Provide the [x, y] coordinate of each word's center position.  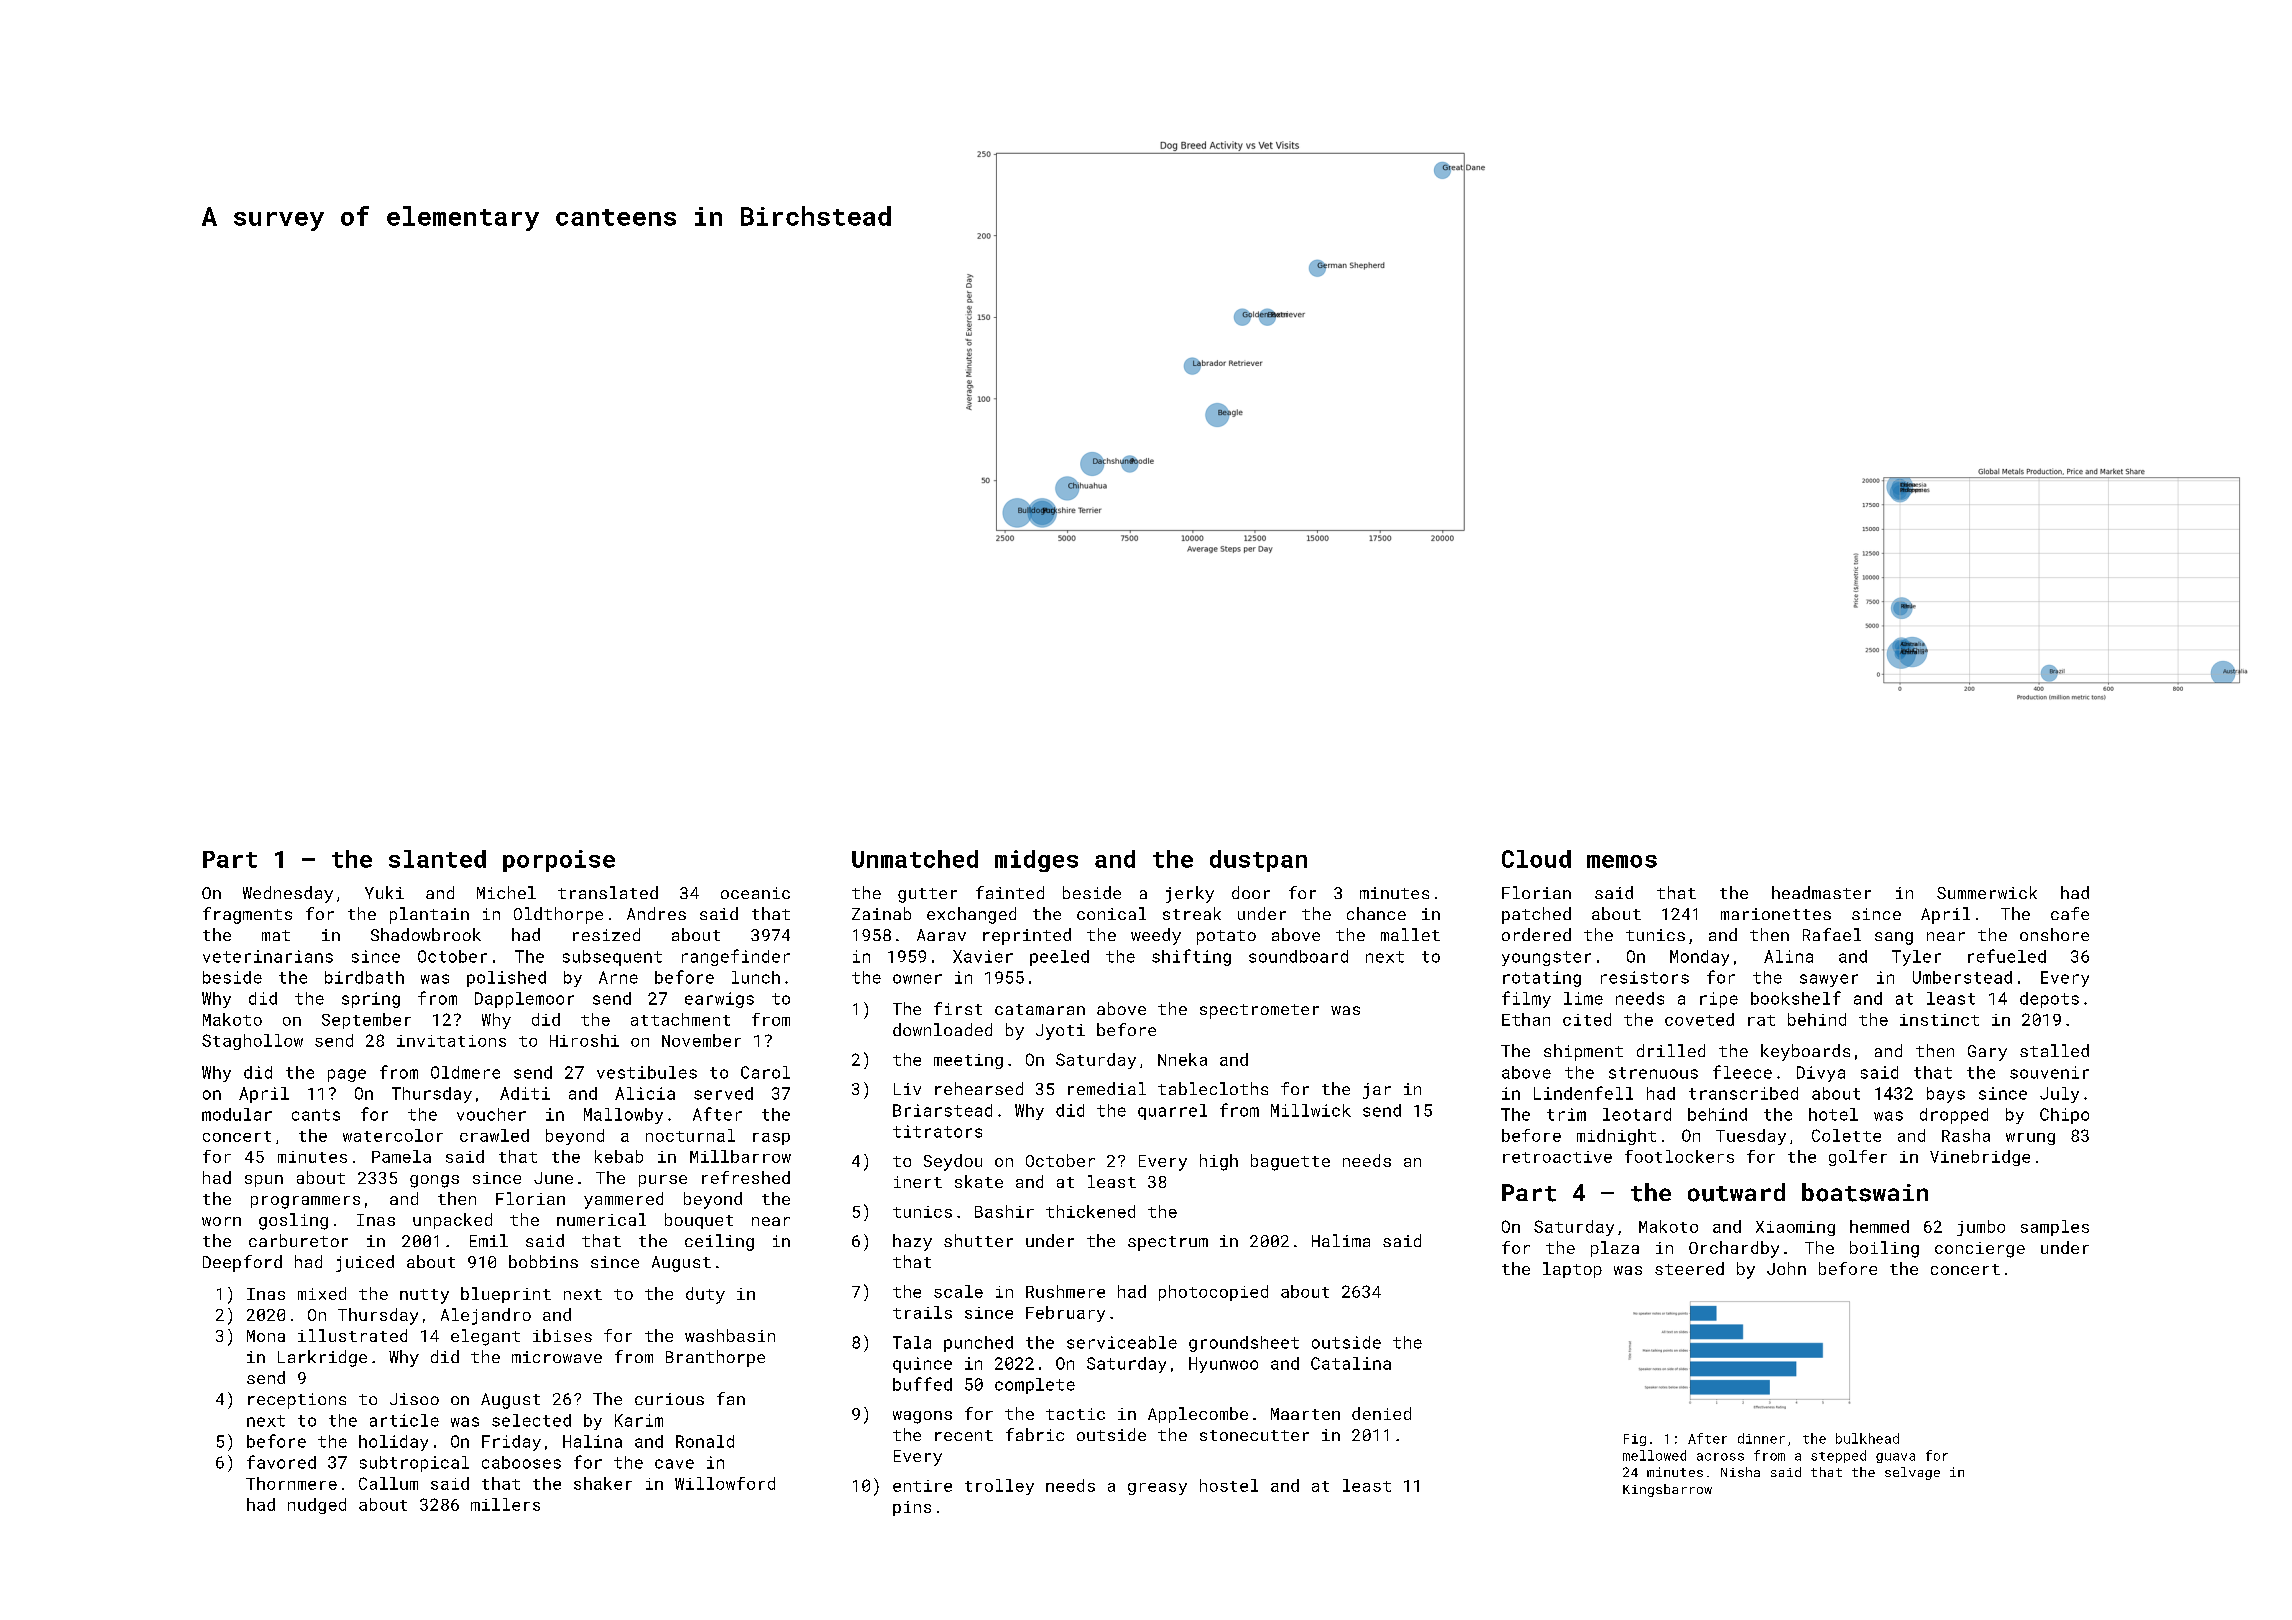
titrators [937, 1131]
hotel [1833, 1114]
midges [1036, 861]
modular [237, 1114]
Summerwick [1987, 892]
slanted [437, 859]
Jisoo [414, 1399]
